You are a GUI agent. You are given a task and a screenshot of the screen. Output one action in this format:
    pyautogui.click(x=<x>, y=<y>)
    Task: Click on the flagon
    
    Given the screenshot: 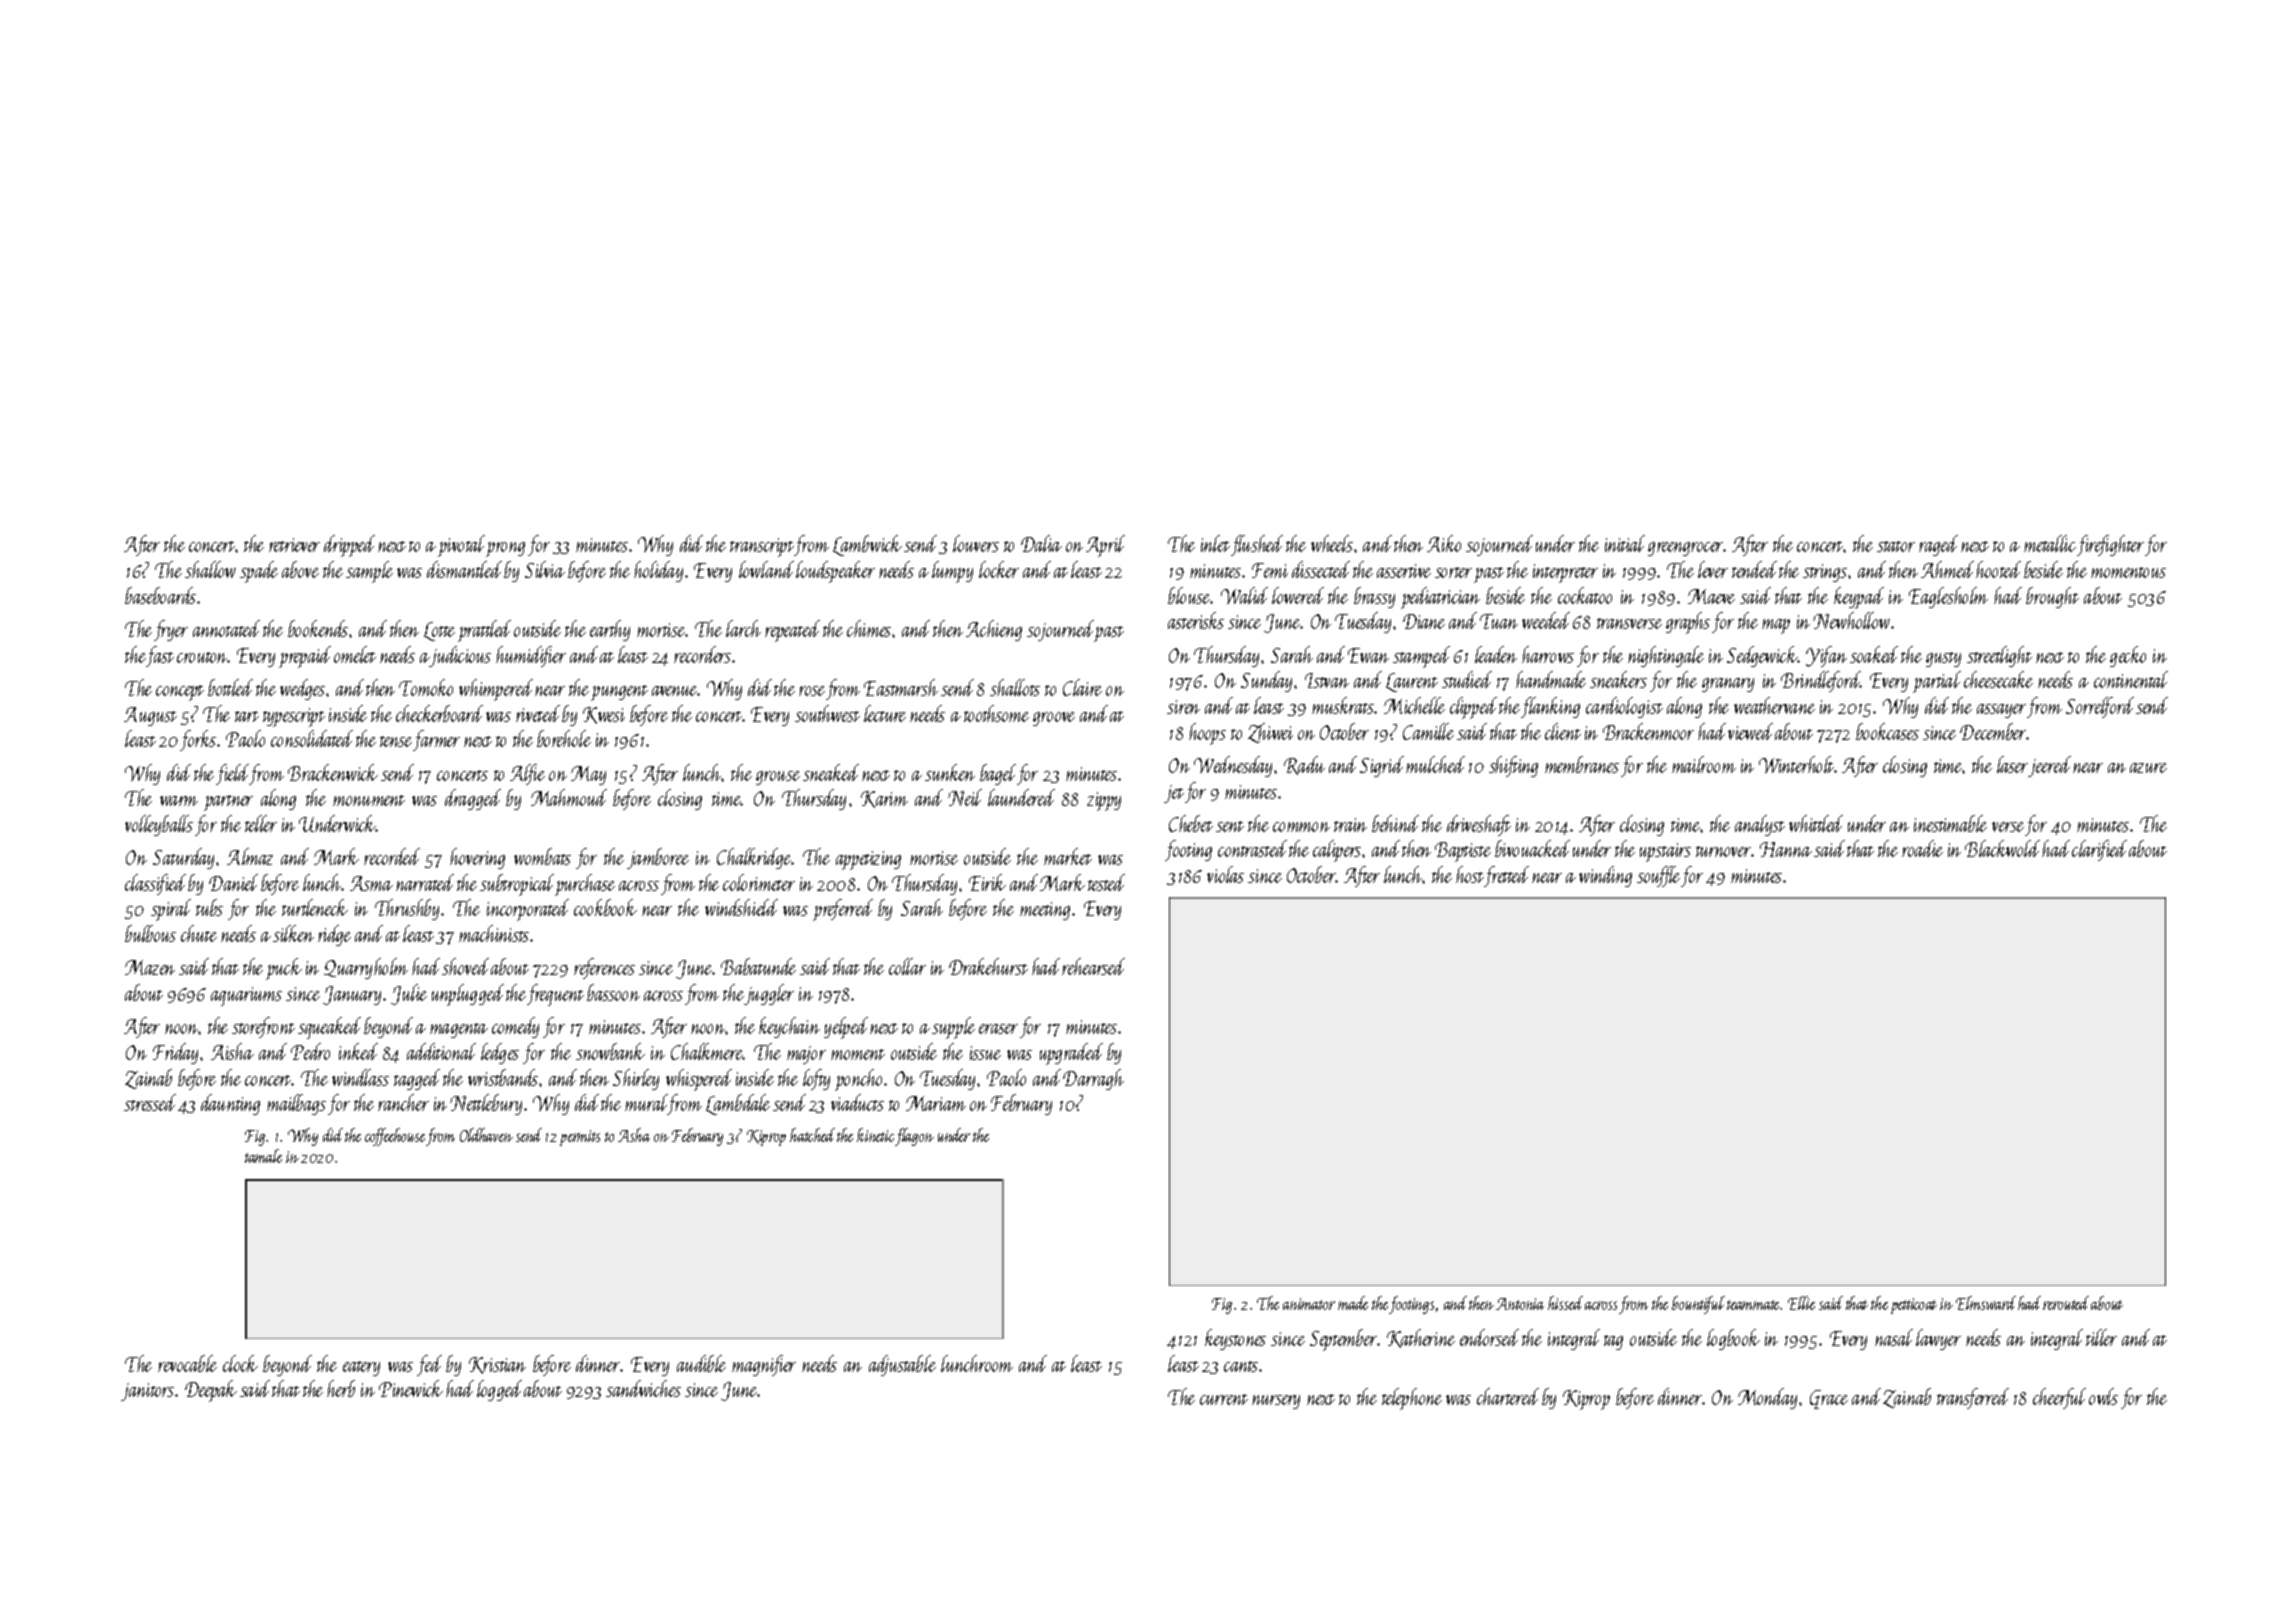 What is the action you would take?
    pyautogui.click(x=914, y=1137)
